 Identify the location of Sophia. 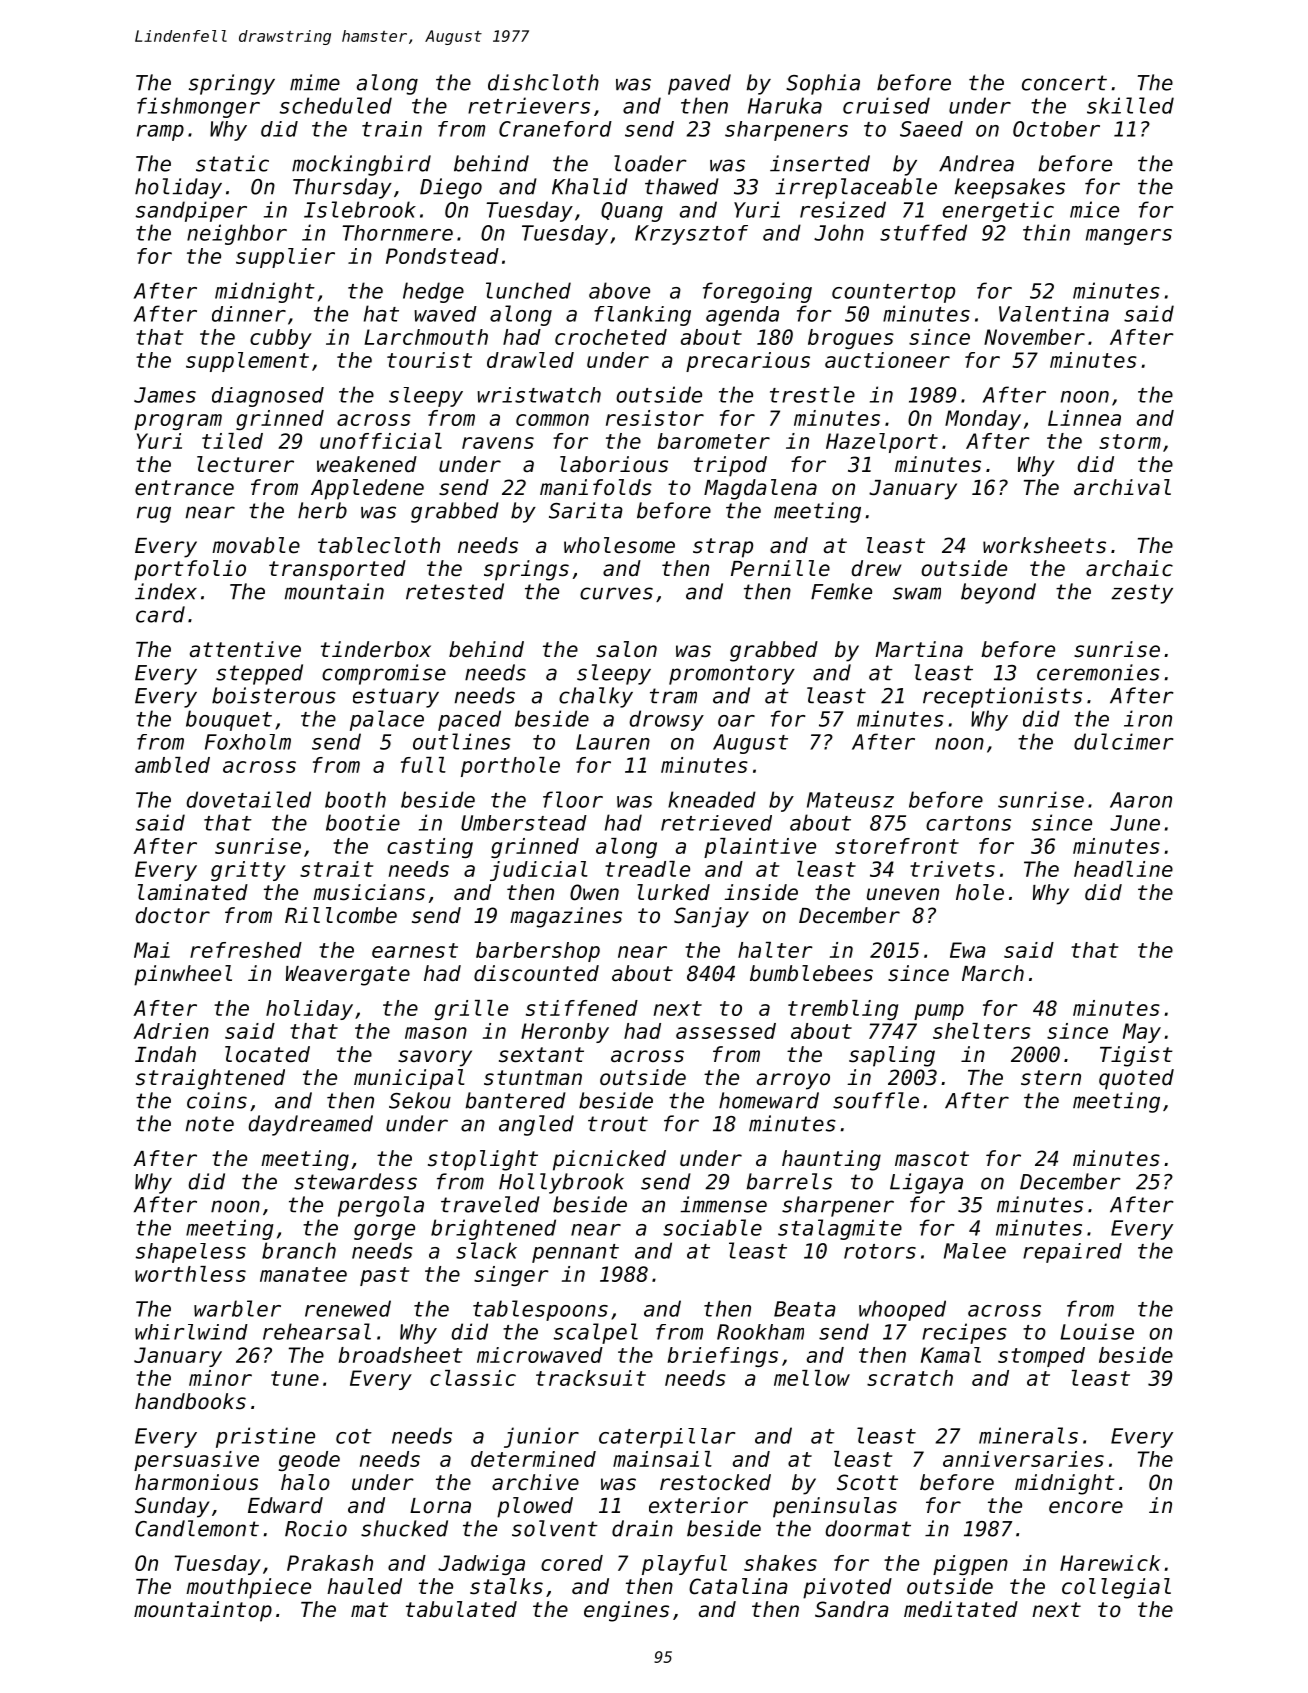
(823, 84).
